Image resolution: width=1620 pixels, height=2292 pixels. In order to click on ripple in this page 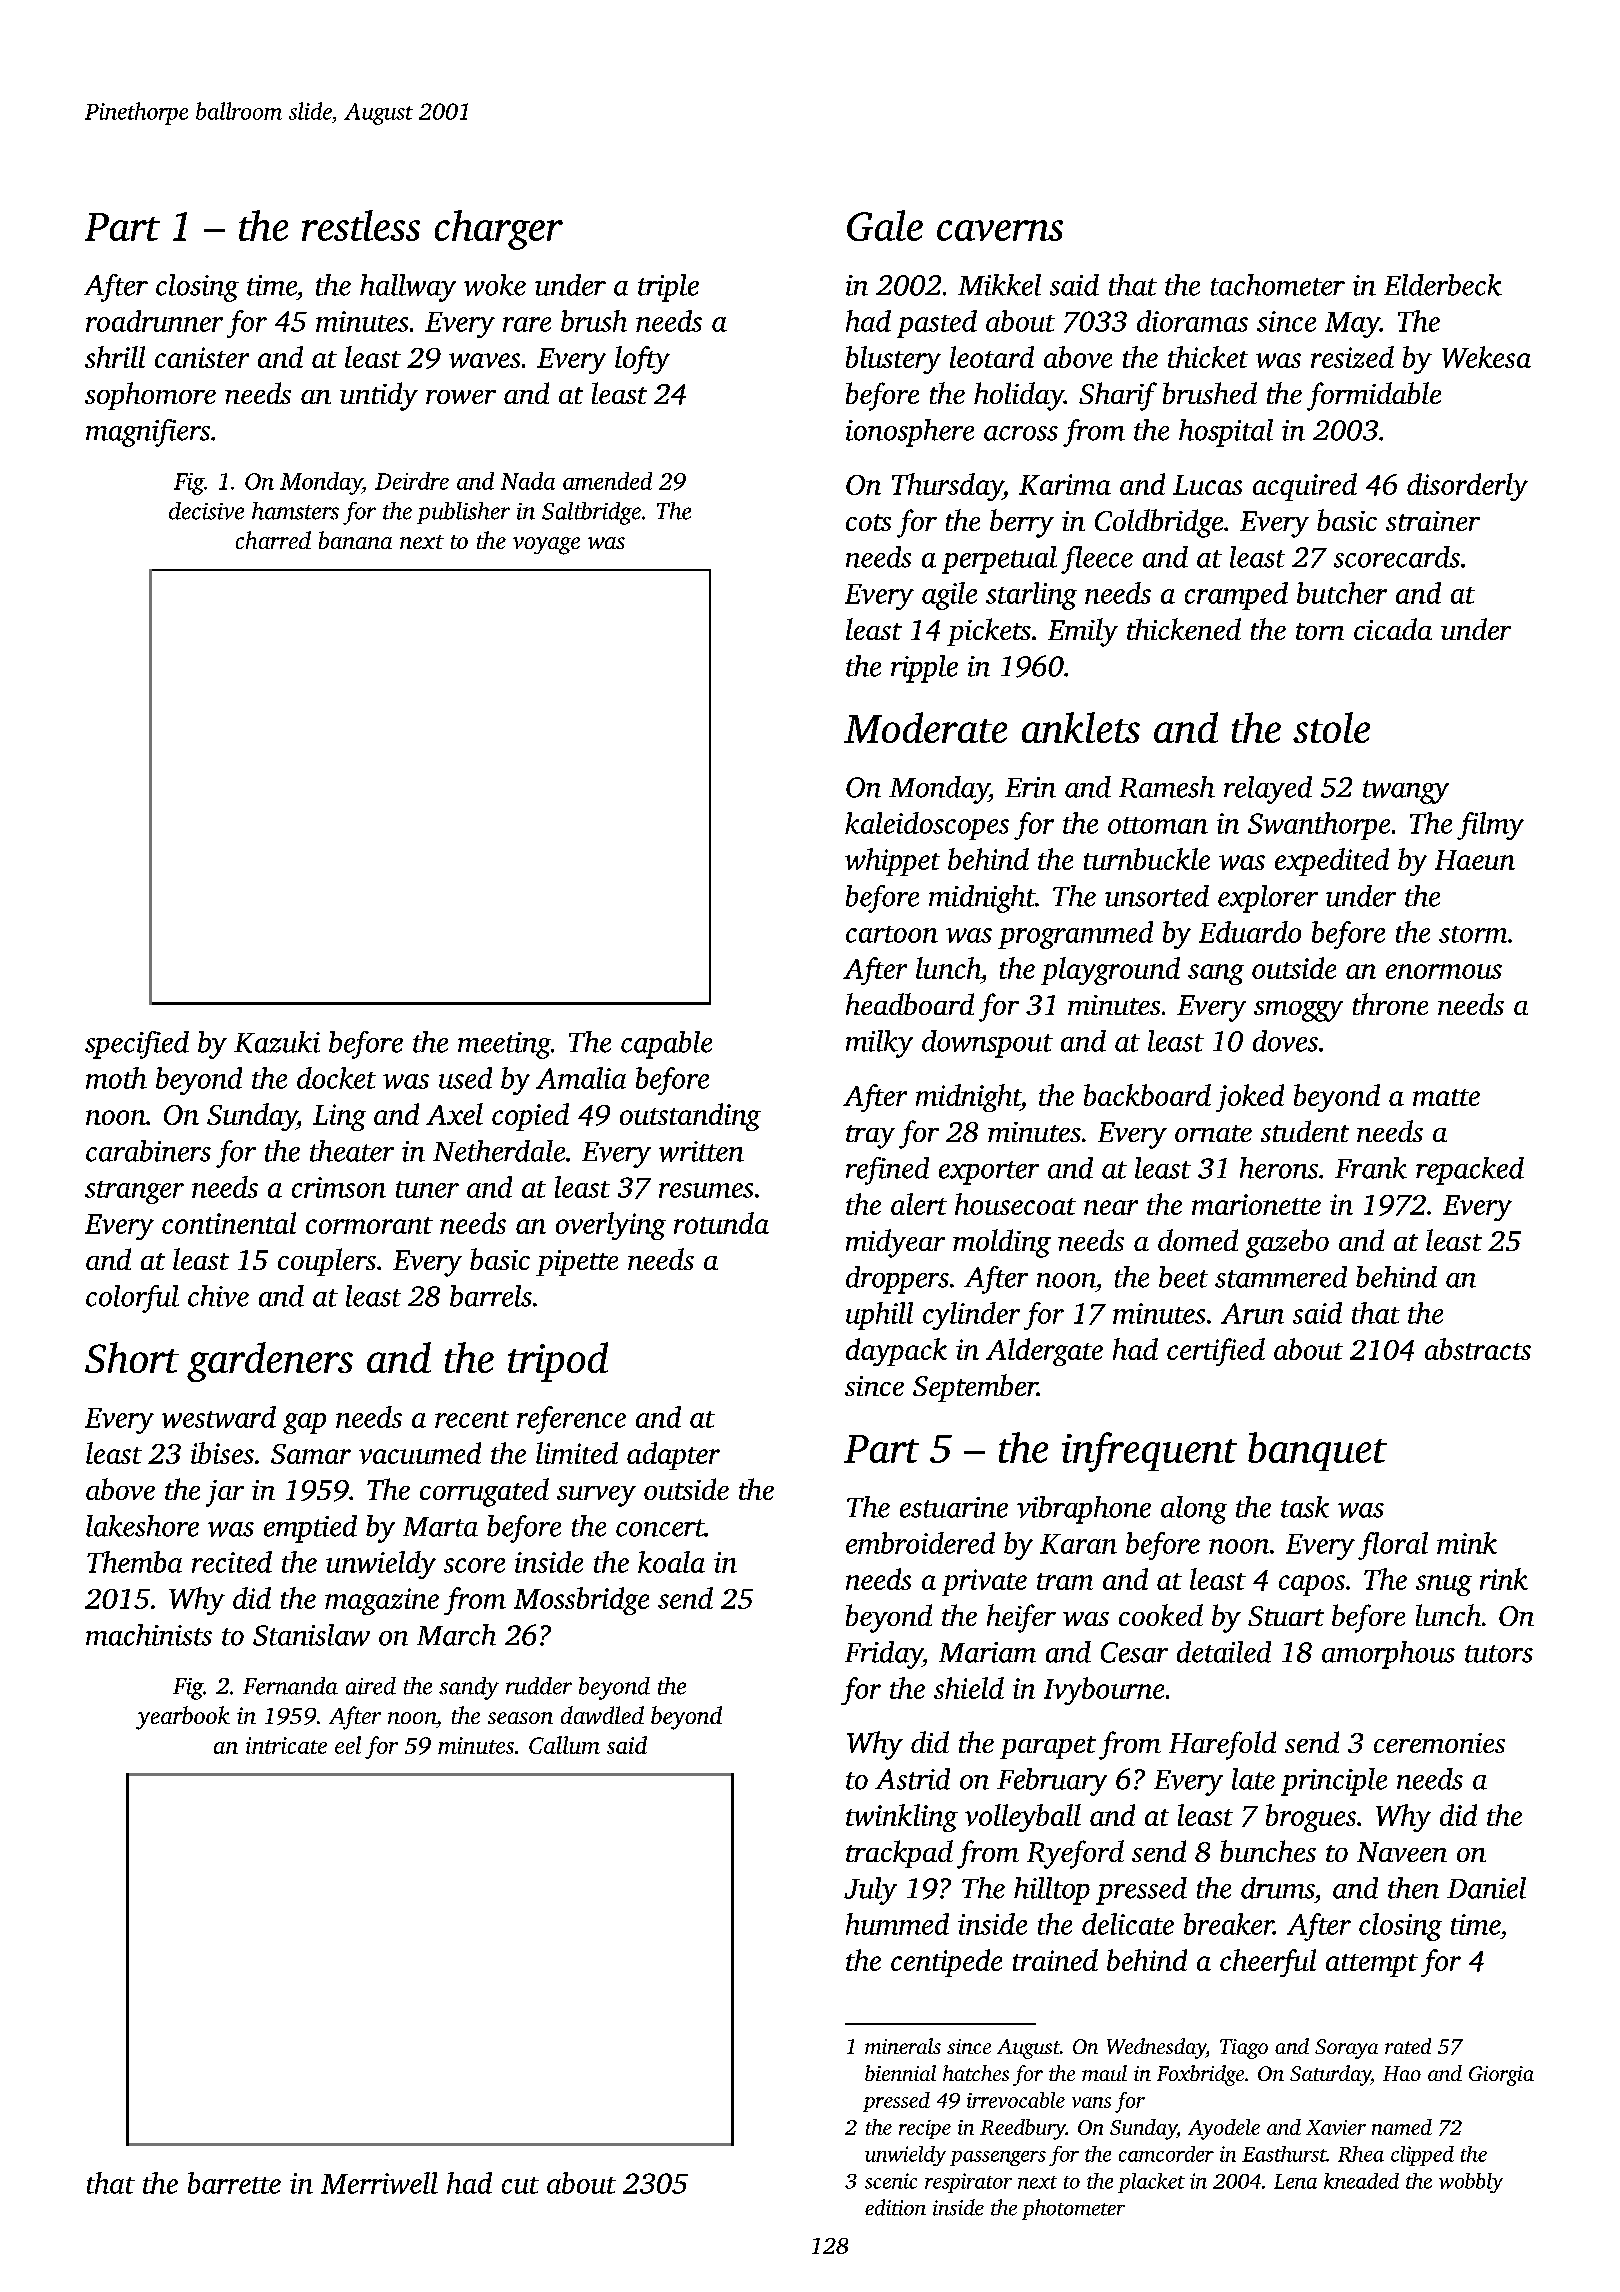, I will do `click(924, 669)`.
